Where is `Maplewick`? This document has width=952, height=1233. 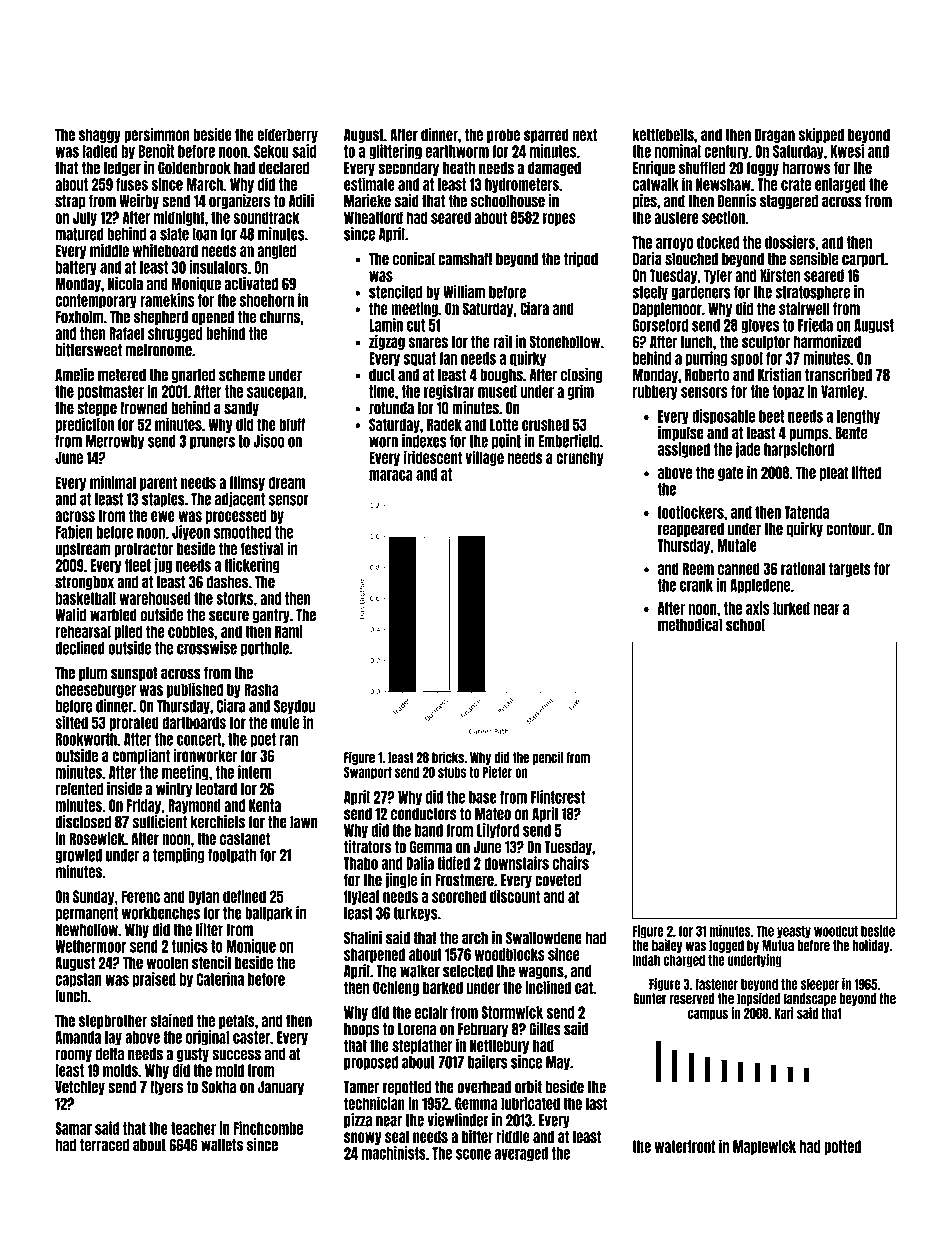 Maplewick is located at coordinates (764, 1147).
